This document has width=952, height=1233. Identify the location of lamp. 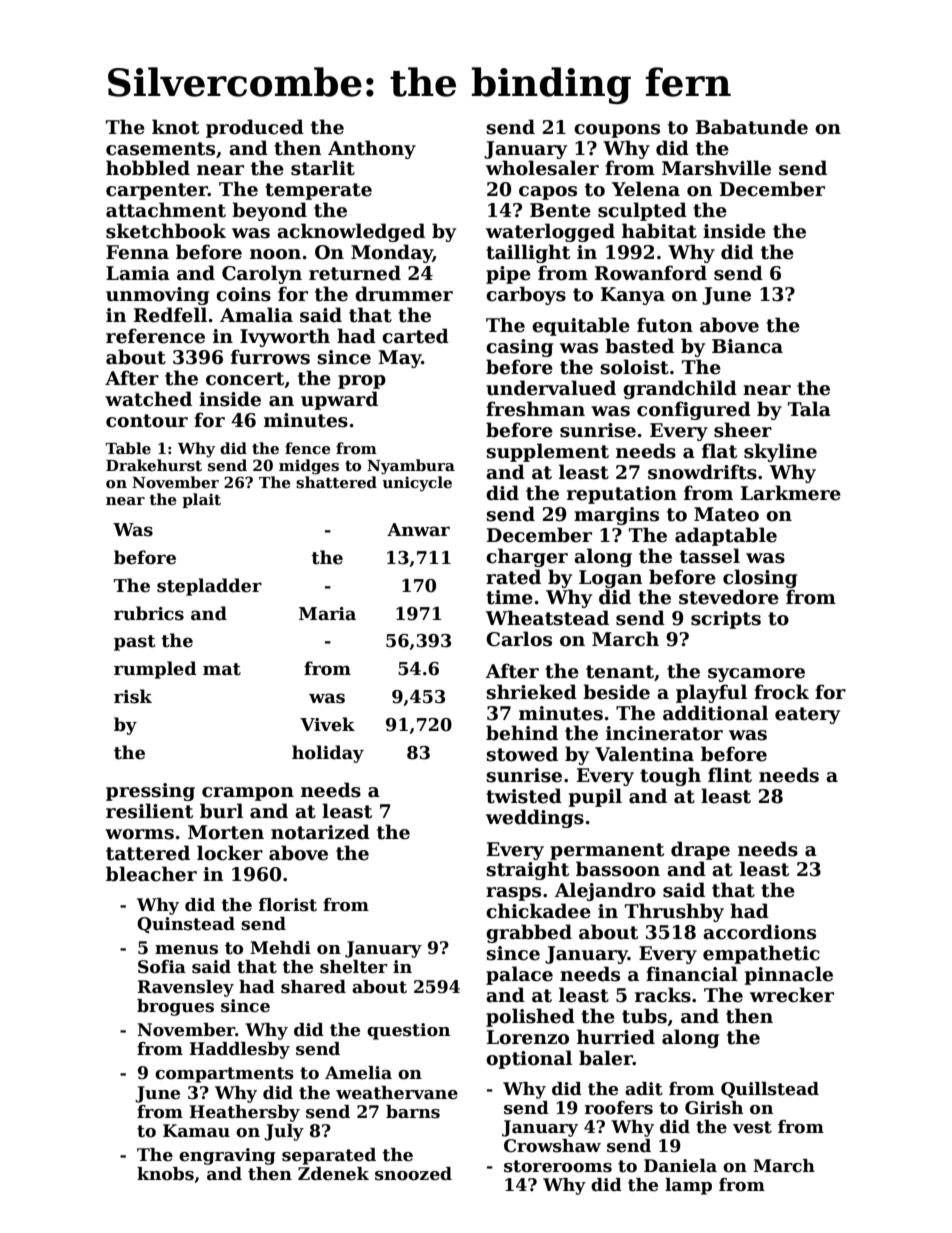
(688, 1186).
